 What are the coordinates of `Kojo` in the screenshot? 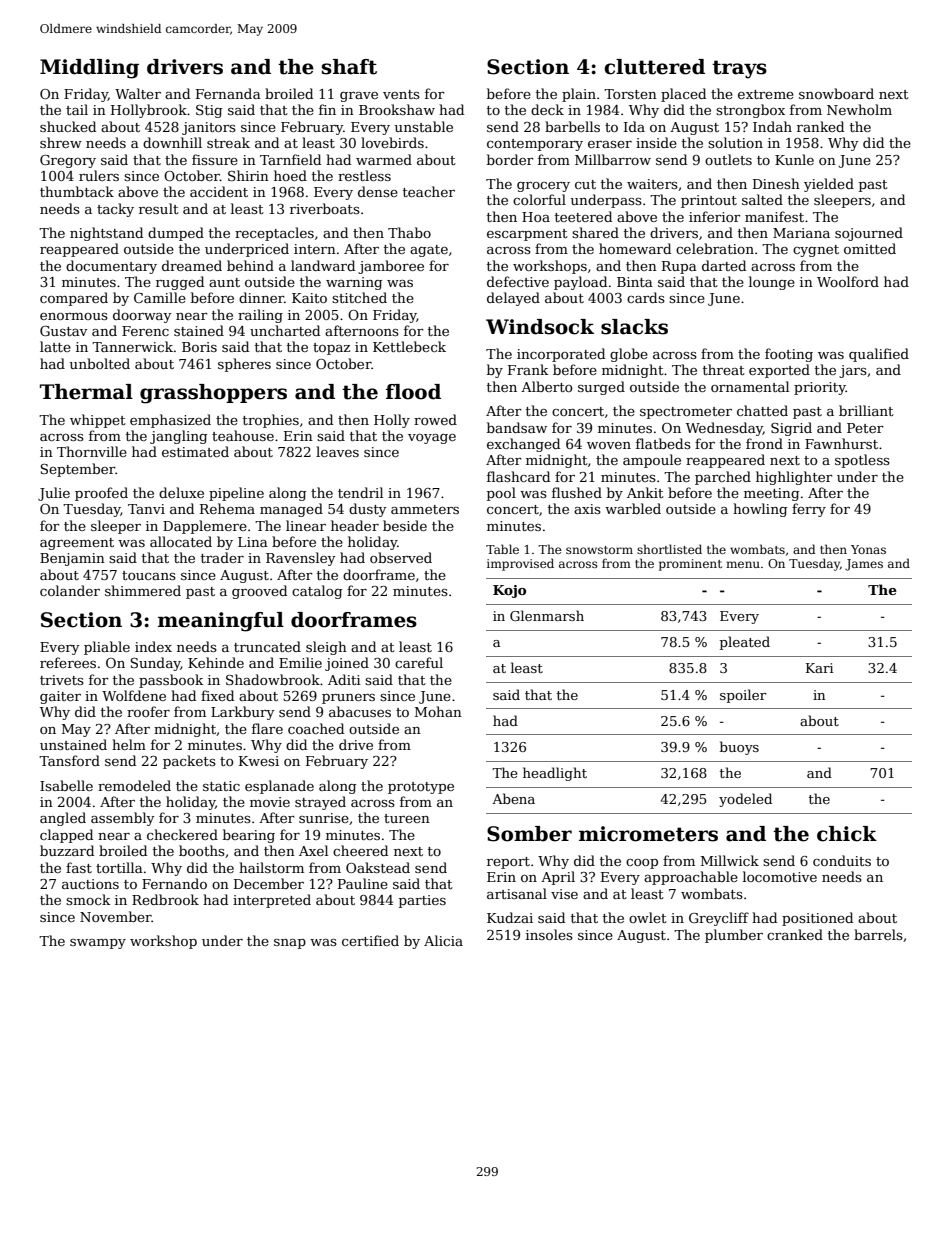 It's located at (509, 591).
